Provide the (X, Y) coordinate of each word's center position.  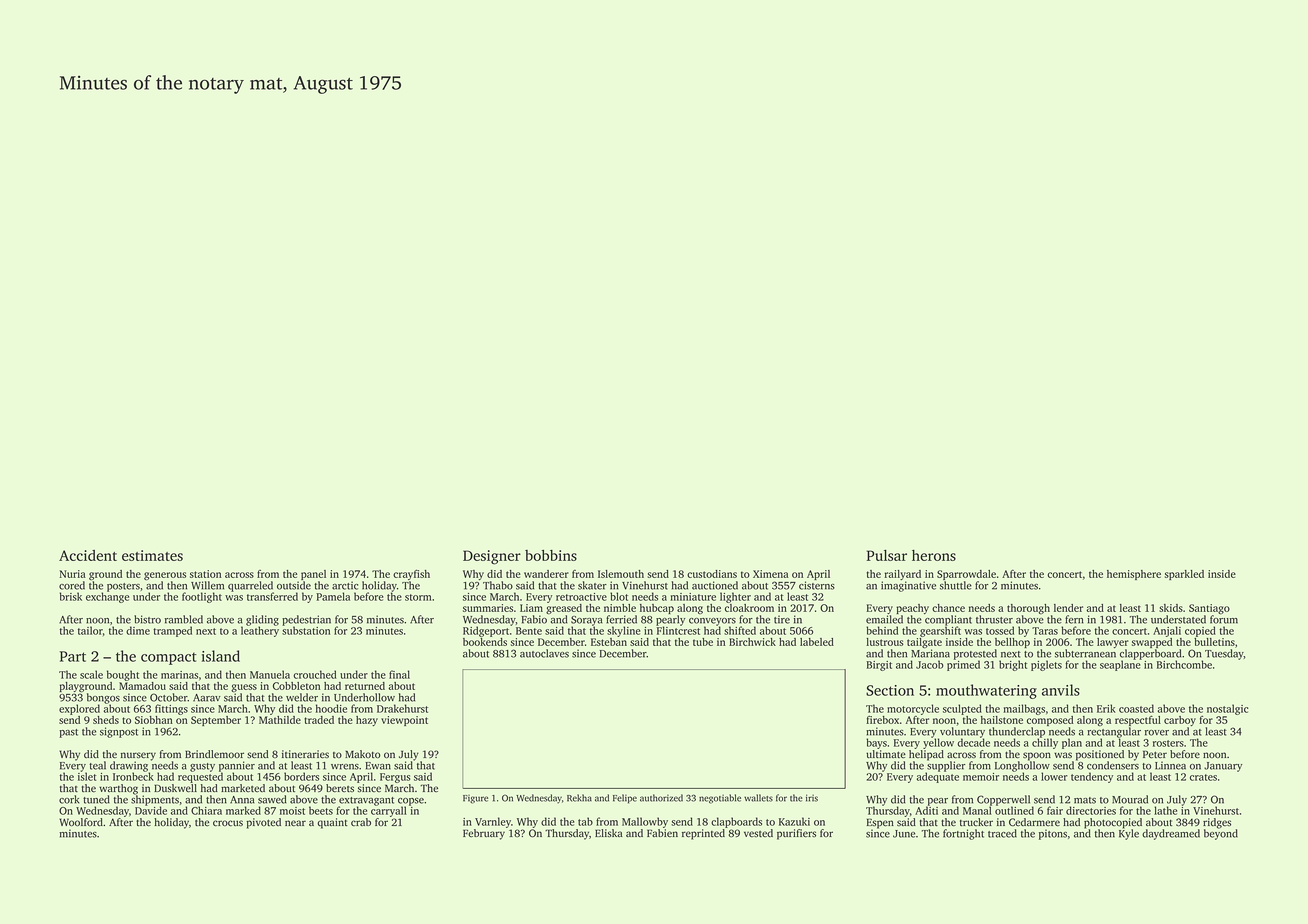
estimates (152, 555)
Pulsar (887, 555)
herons (934, 555)
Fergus (395, 778)
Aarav (207, 698)
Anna (242, 800)
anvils (1061, 690)
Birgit (879, 666)
